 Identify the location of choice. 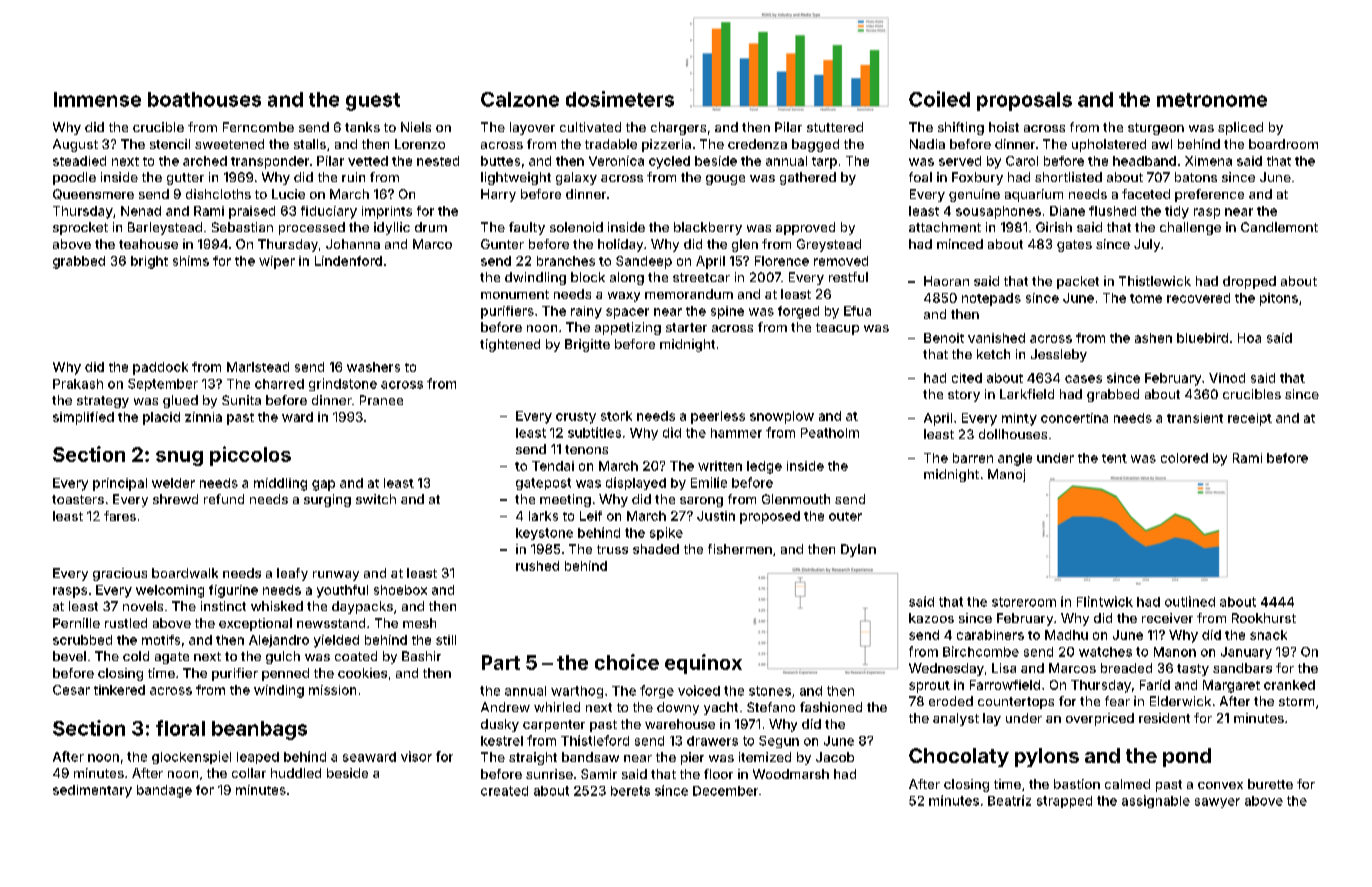
(627, 662).
